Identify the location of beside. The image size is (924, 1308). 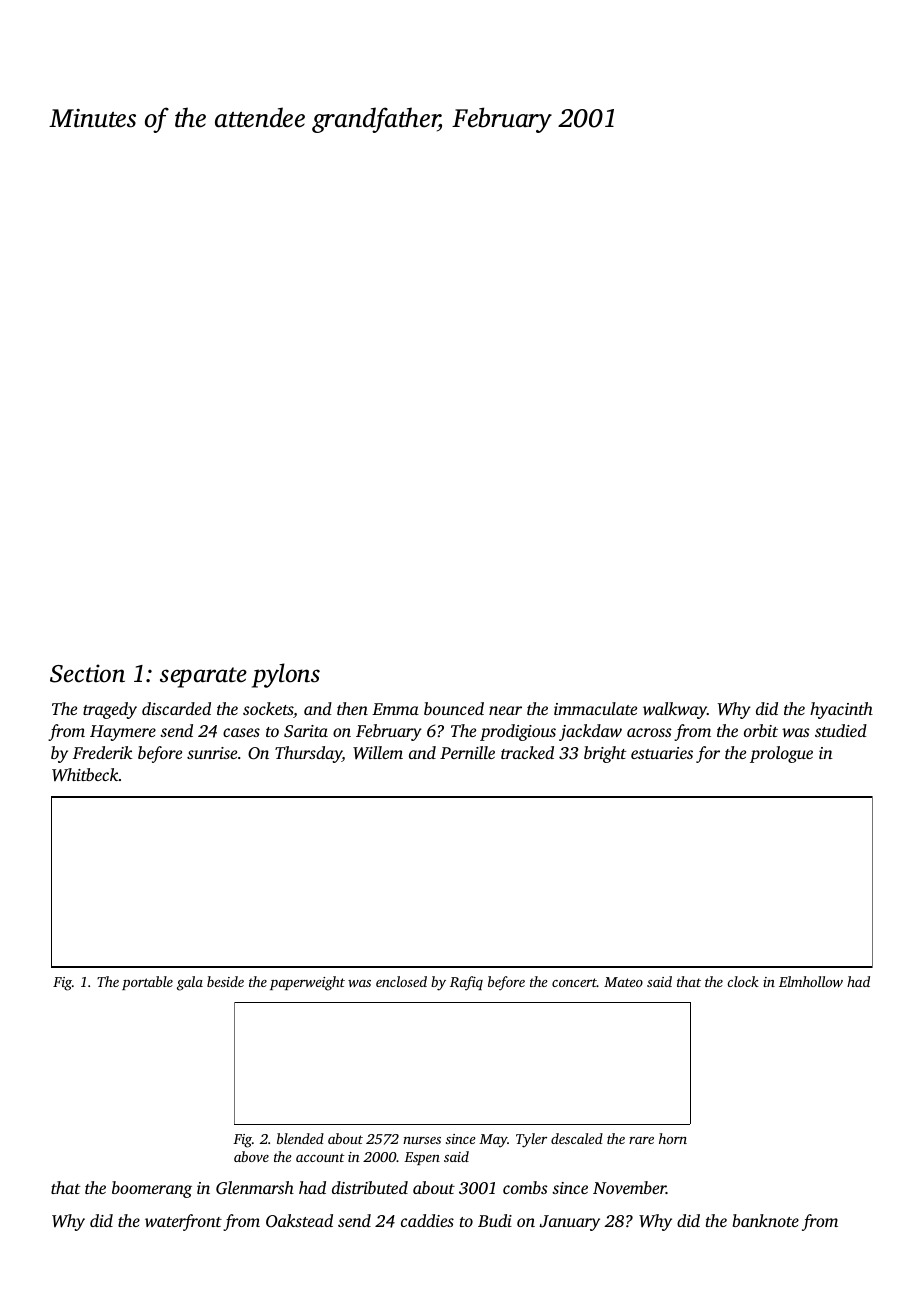
(225, 981).
